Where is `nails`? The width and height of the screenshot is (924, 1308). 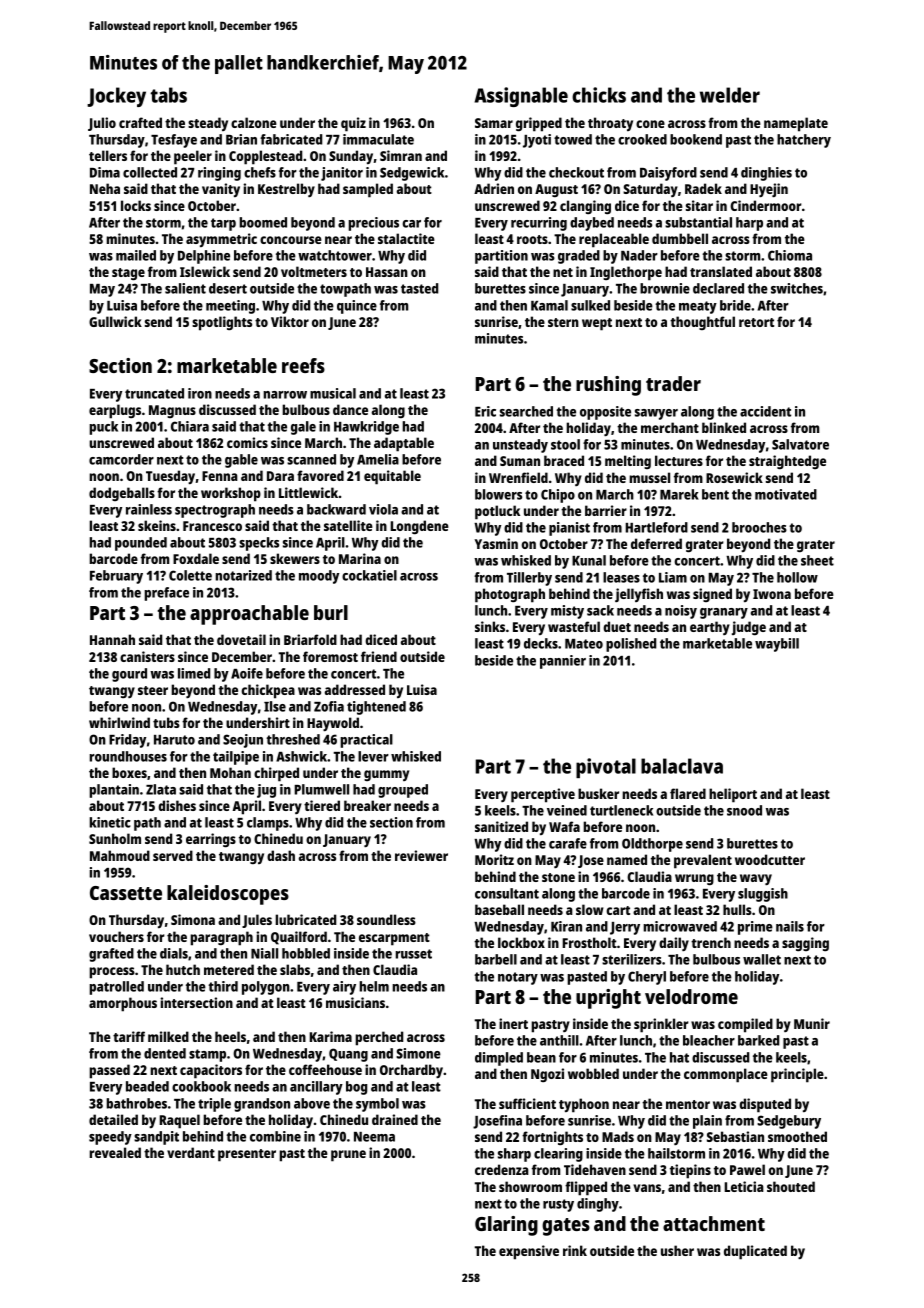
nails is located at coordinates (790, 926).
